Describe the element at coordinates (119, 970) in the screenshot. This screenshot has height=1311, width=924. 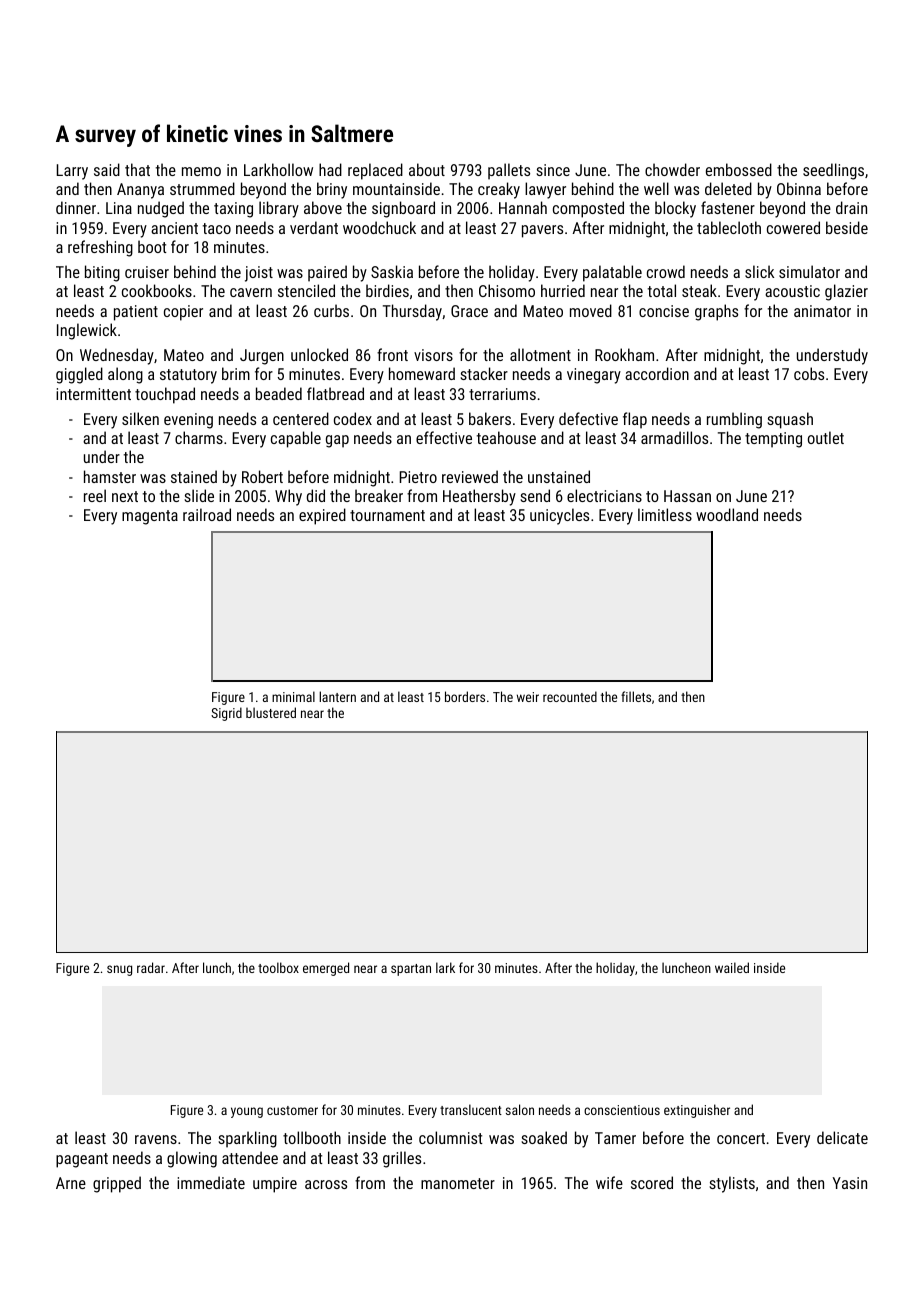
I see `snug` at that location.
